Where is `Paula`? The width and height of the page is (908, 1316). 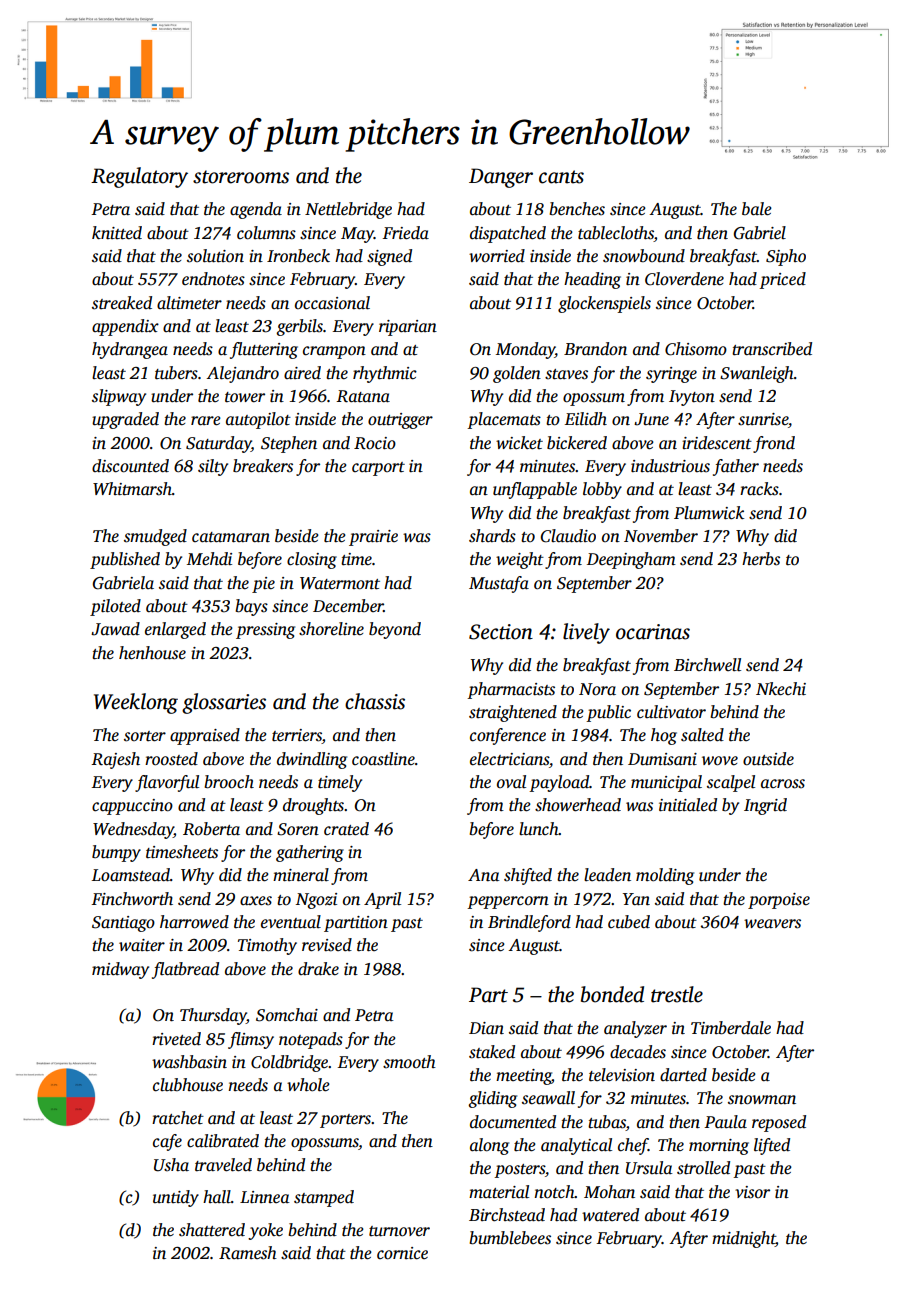 Paula is located at coordinates (725, 1122).
